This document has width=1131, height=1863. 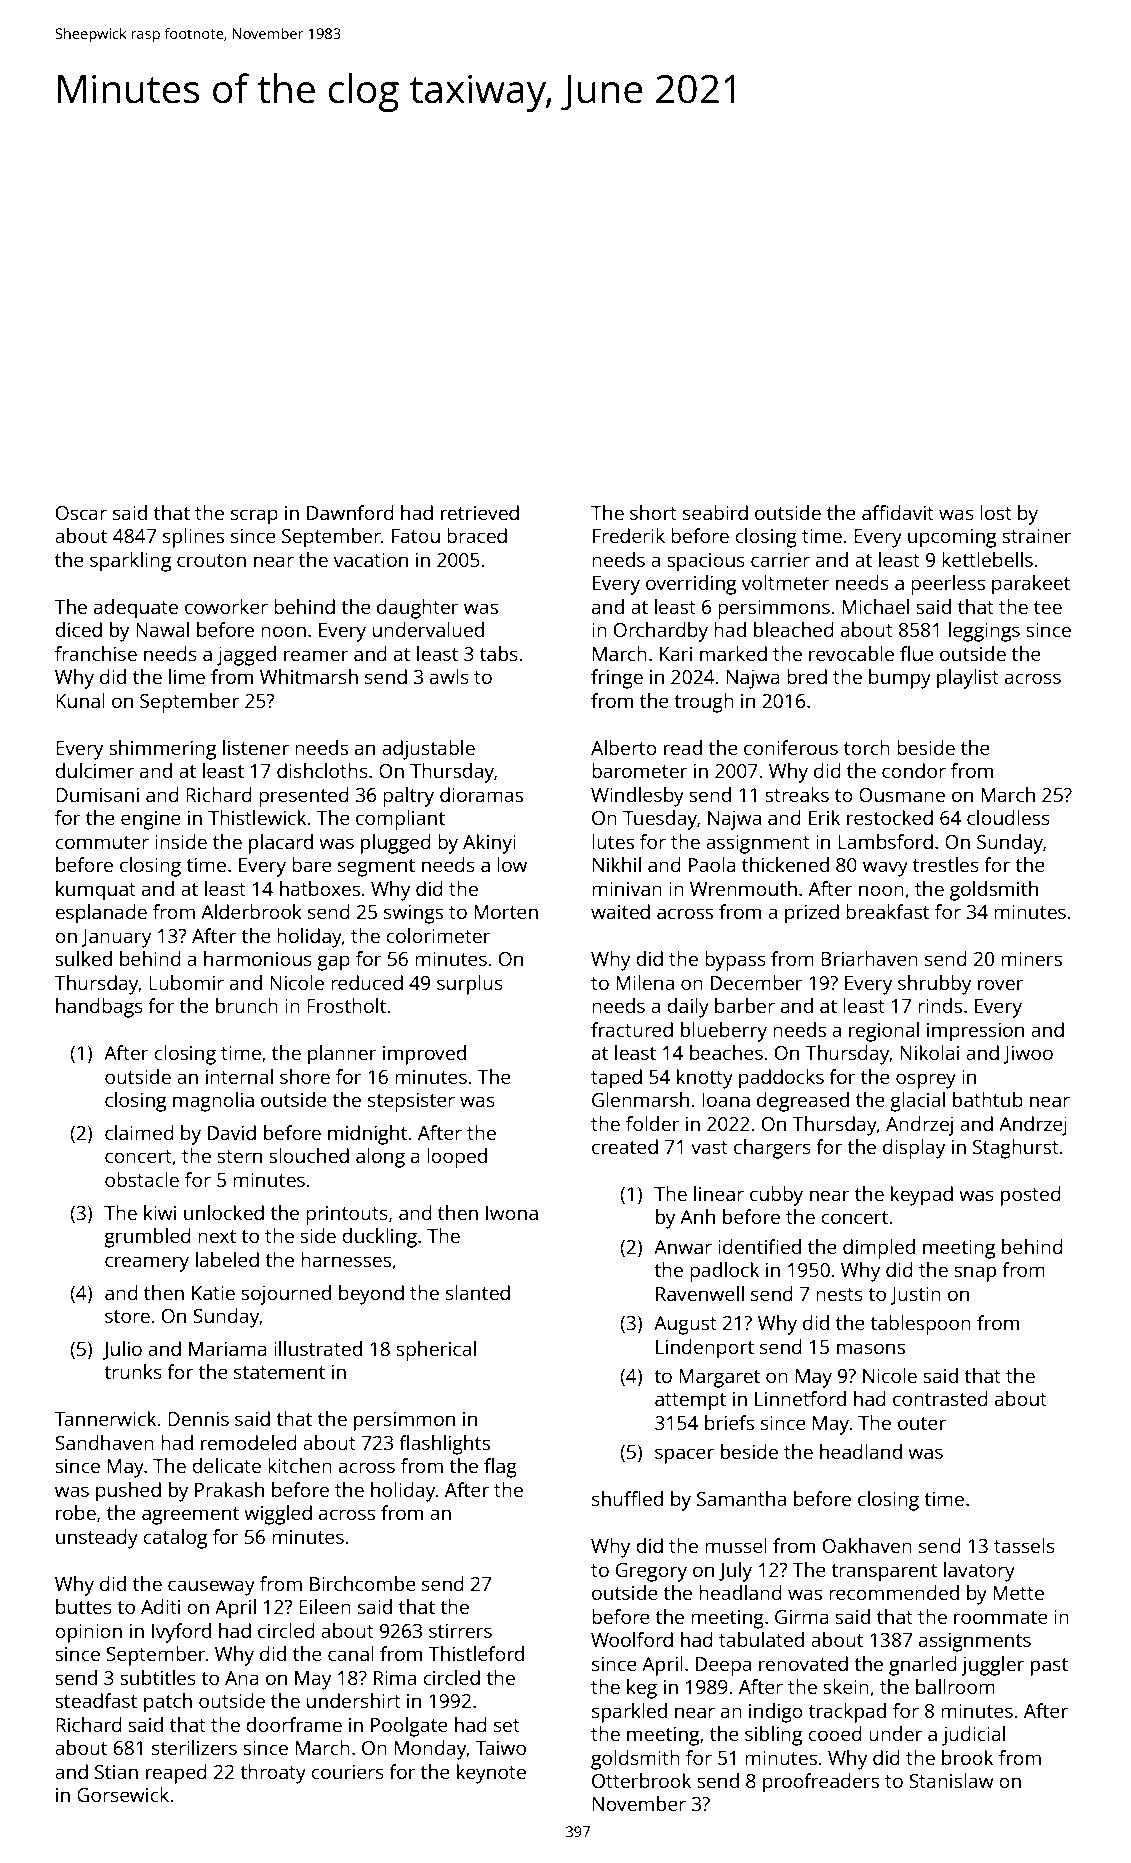 What do you see at coordinates (629, 1713) in the document?
I see `sparkled` at bounding box center [629, 1713].
